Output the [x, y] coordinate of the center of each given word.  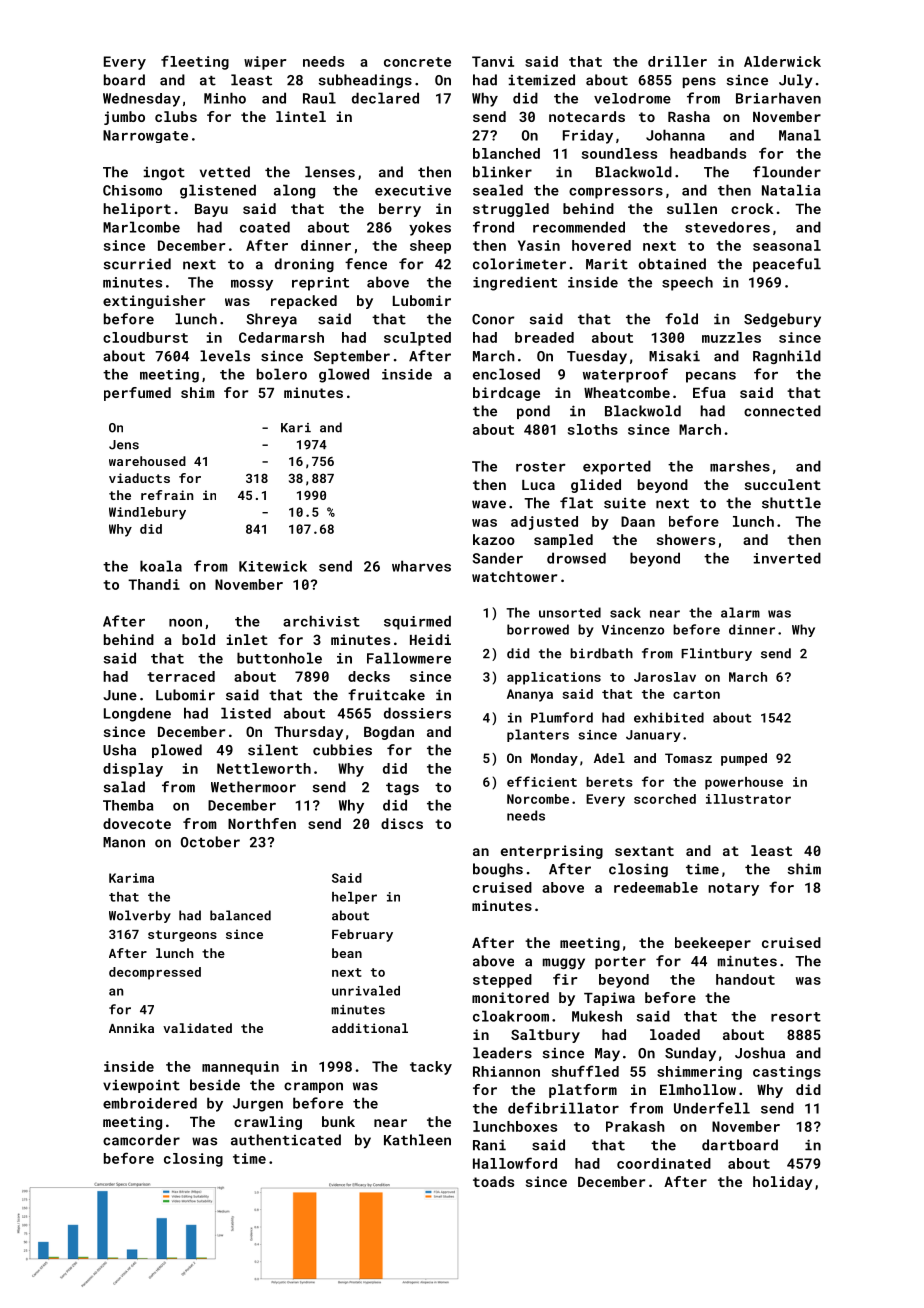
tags [402, 789]
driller [677, 61]
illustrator [748, 799]
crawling [268, 1123]
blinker [502, 172]
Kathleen [417, 1140]
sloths [593, 429]
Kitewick [273, 566]
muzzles [731, 337]
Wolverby [140, 916]
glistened [218, 191]
